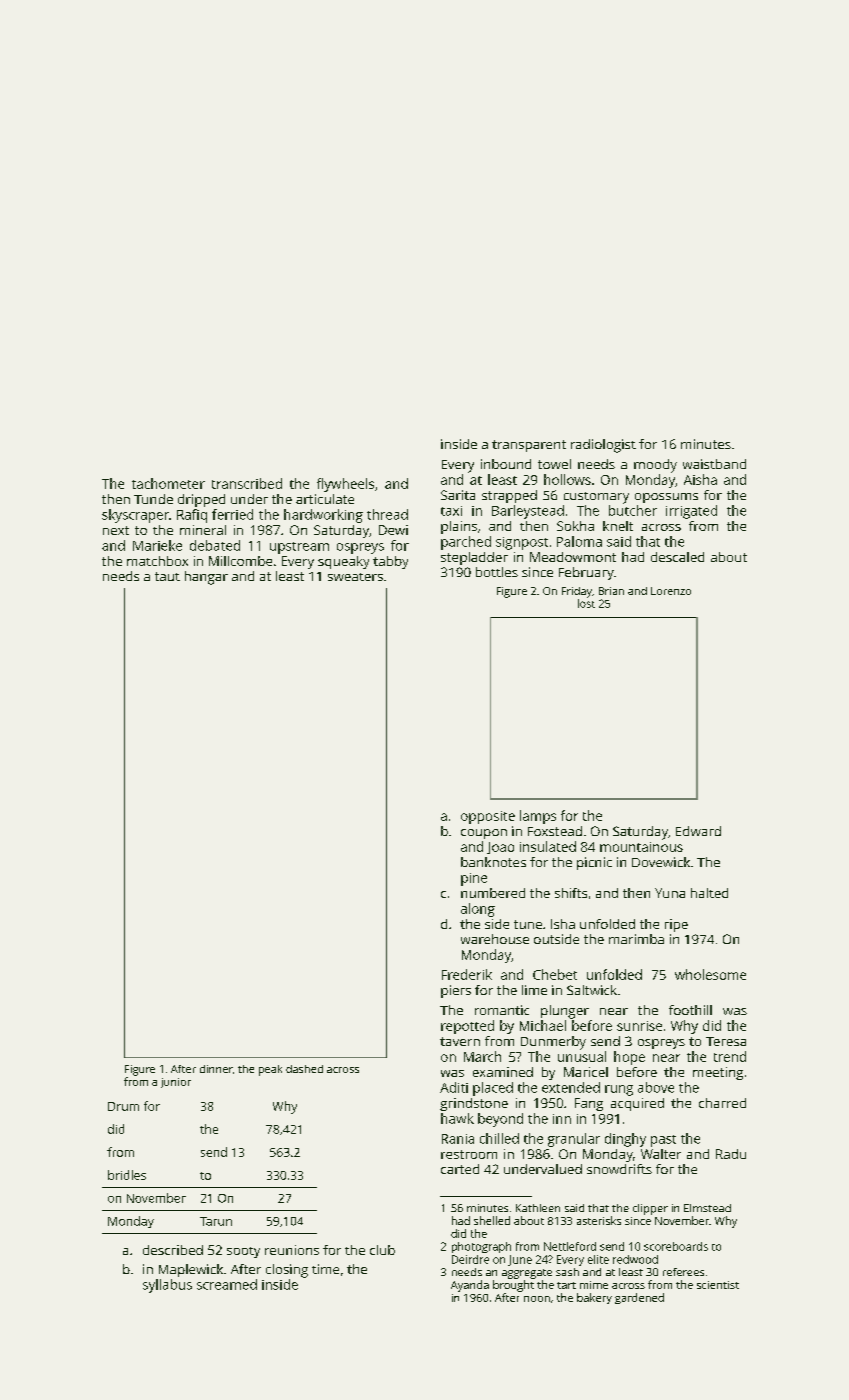 The width and height of the screenshot is (849, 1400). What do you see at coordinates (731, 1154) in the screenshot?
I see `Radu` at bounding box center [731, 1154].
